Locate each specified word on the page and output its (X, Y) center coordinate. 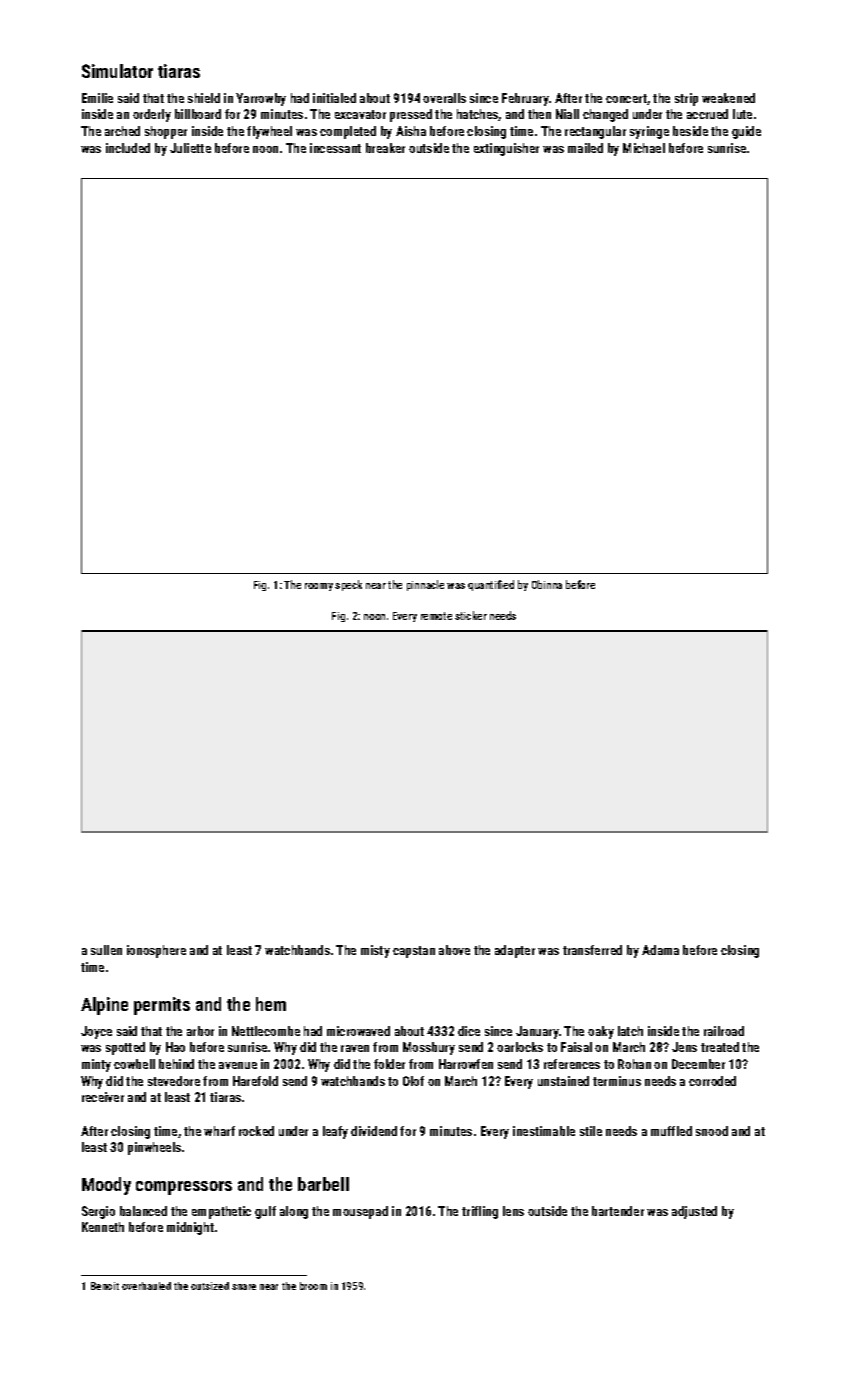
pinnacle (425, 585)
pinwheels (154, 1148)
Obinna (547, 584)
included (128, 148)
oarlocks (520, 1047)
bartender (618, 1211)
